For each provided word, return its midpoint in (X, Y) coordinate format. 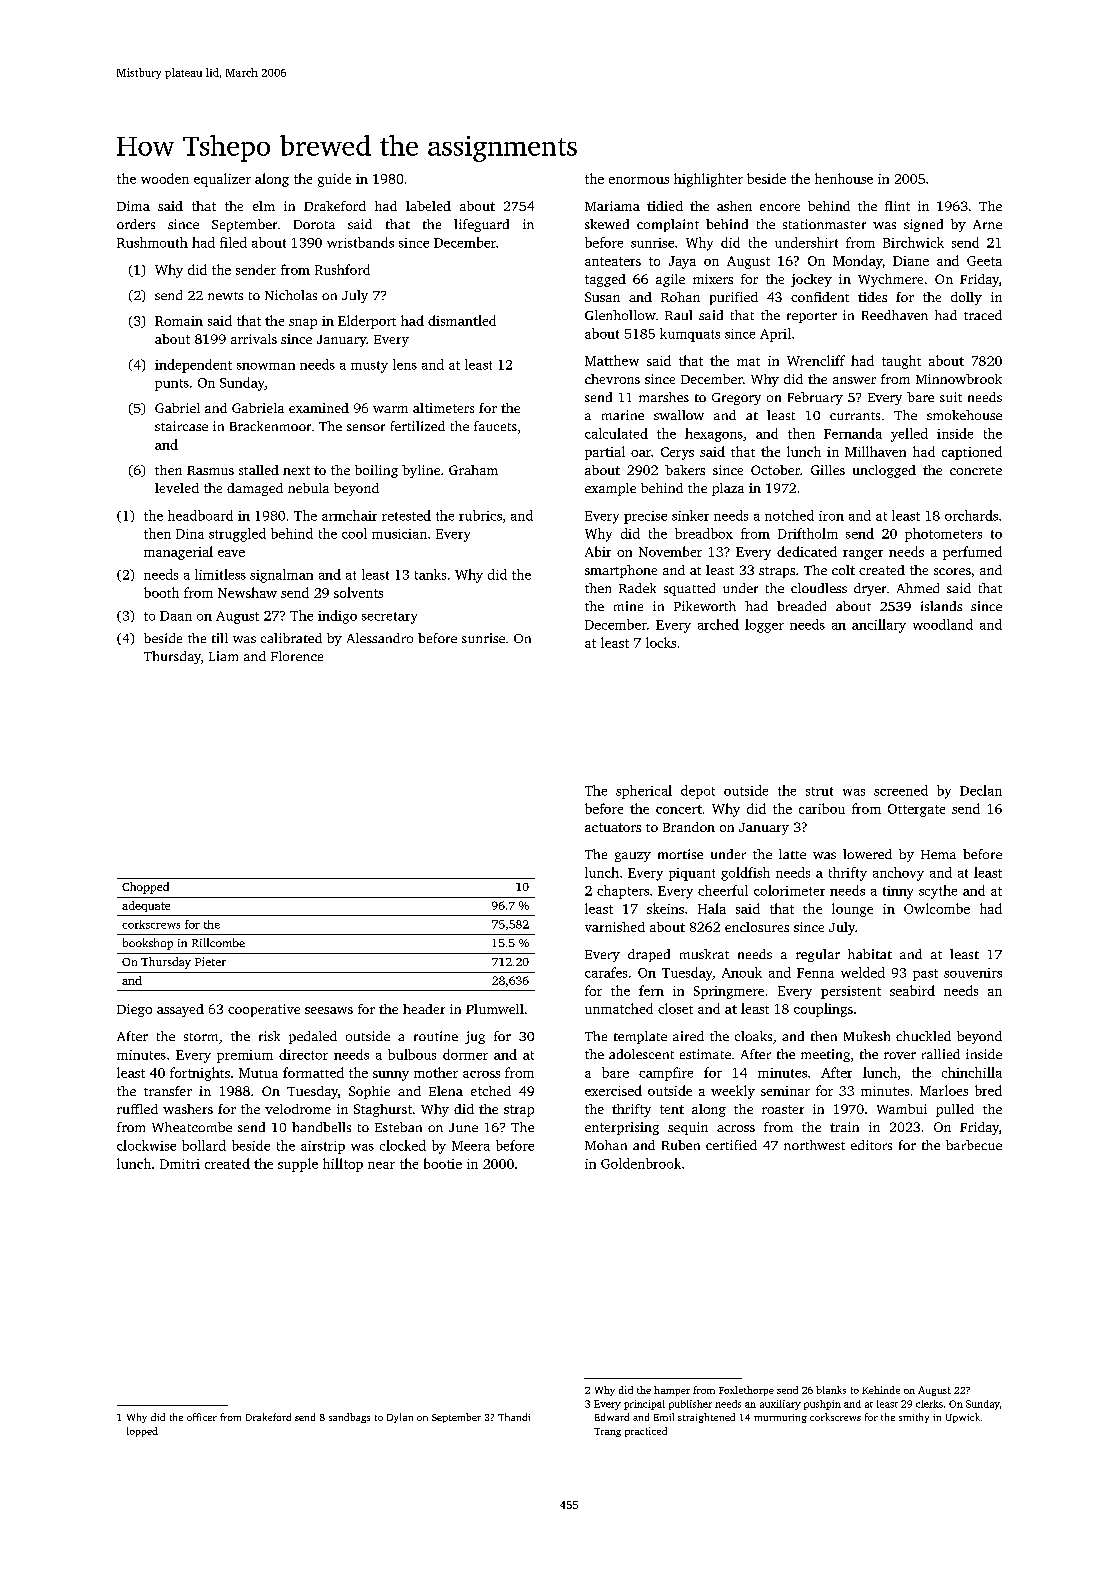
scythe (938, 892)
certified (731, 1145)
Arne (987, 224)
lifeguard (481, 225)
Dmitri (180, 1164)
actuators (613, 827)
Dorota (314, 224)
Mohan (606, 1145)
